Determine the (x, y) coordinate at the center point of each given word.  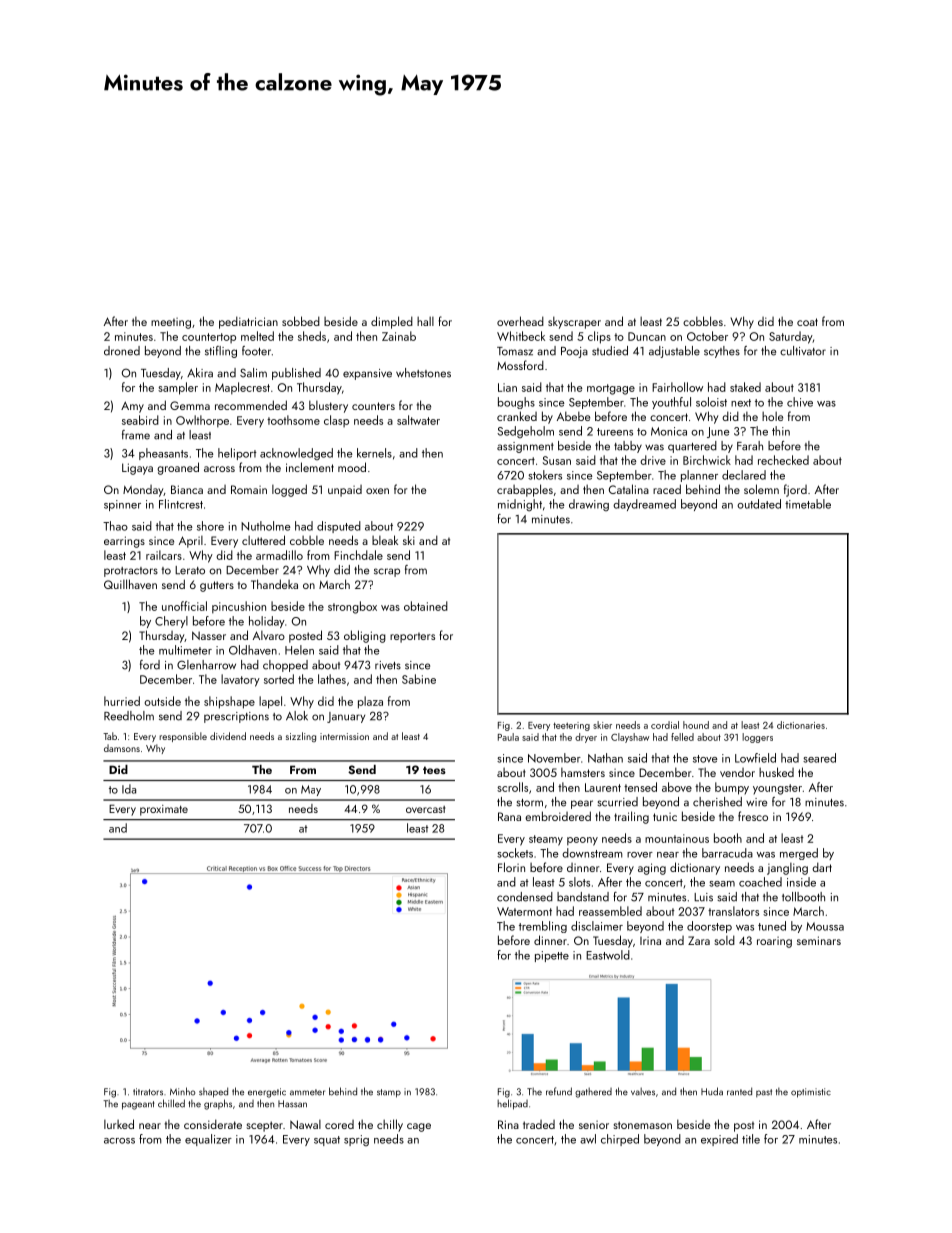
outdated (759, 504)
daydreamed (644, 505)
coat (807, 322)
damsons (122, 748)
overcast (425, 809)
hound (696, 725)
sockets (515, 853)
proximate (164, 810)
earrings (124, 542)
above (677, 787)
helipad (512, 1104)
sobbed (301, 321)
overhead (520, 321)
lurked (119, 1124)
